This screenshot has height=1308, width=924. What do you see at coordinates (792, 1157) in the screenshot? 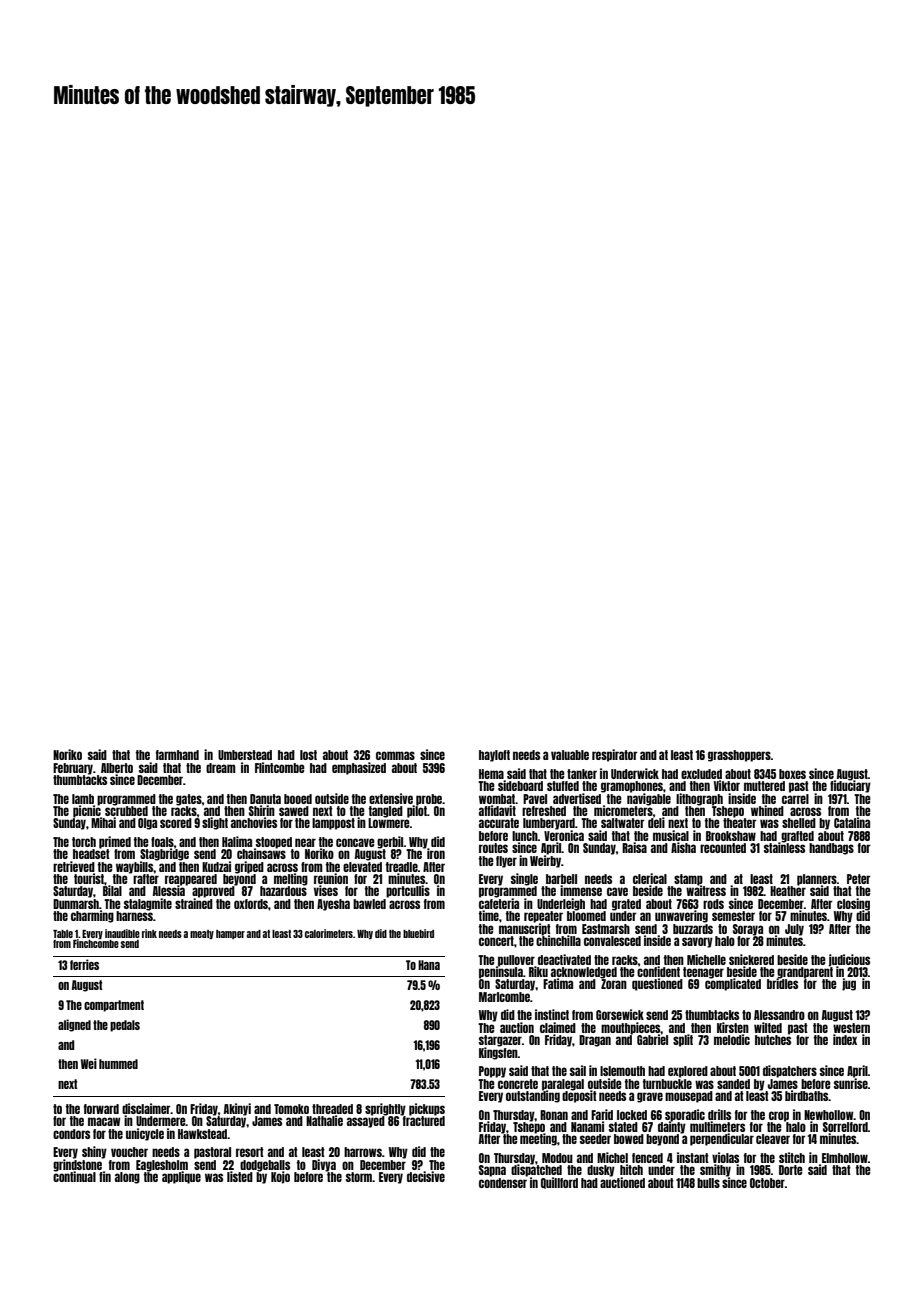
I see `stitch` at bounding box center [792, 1157].
